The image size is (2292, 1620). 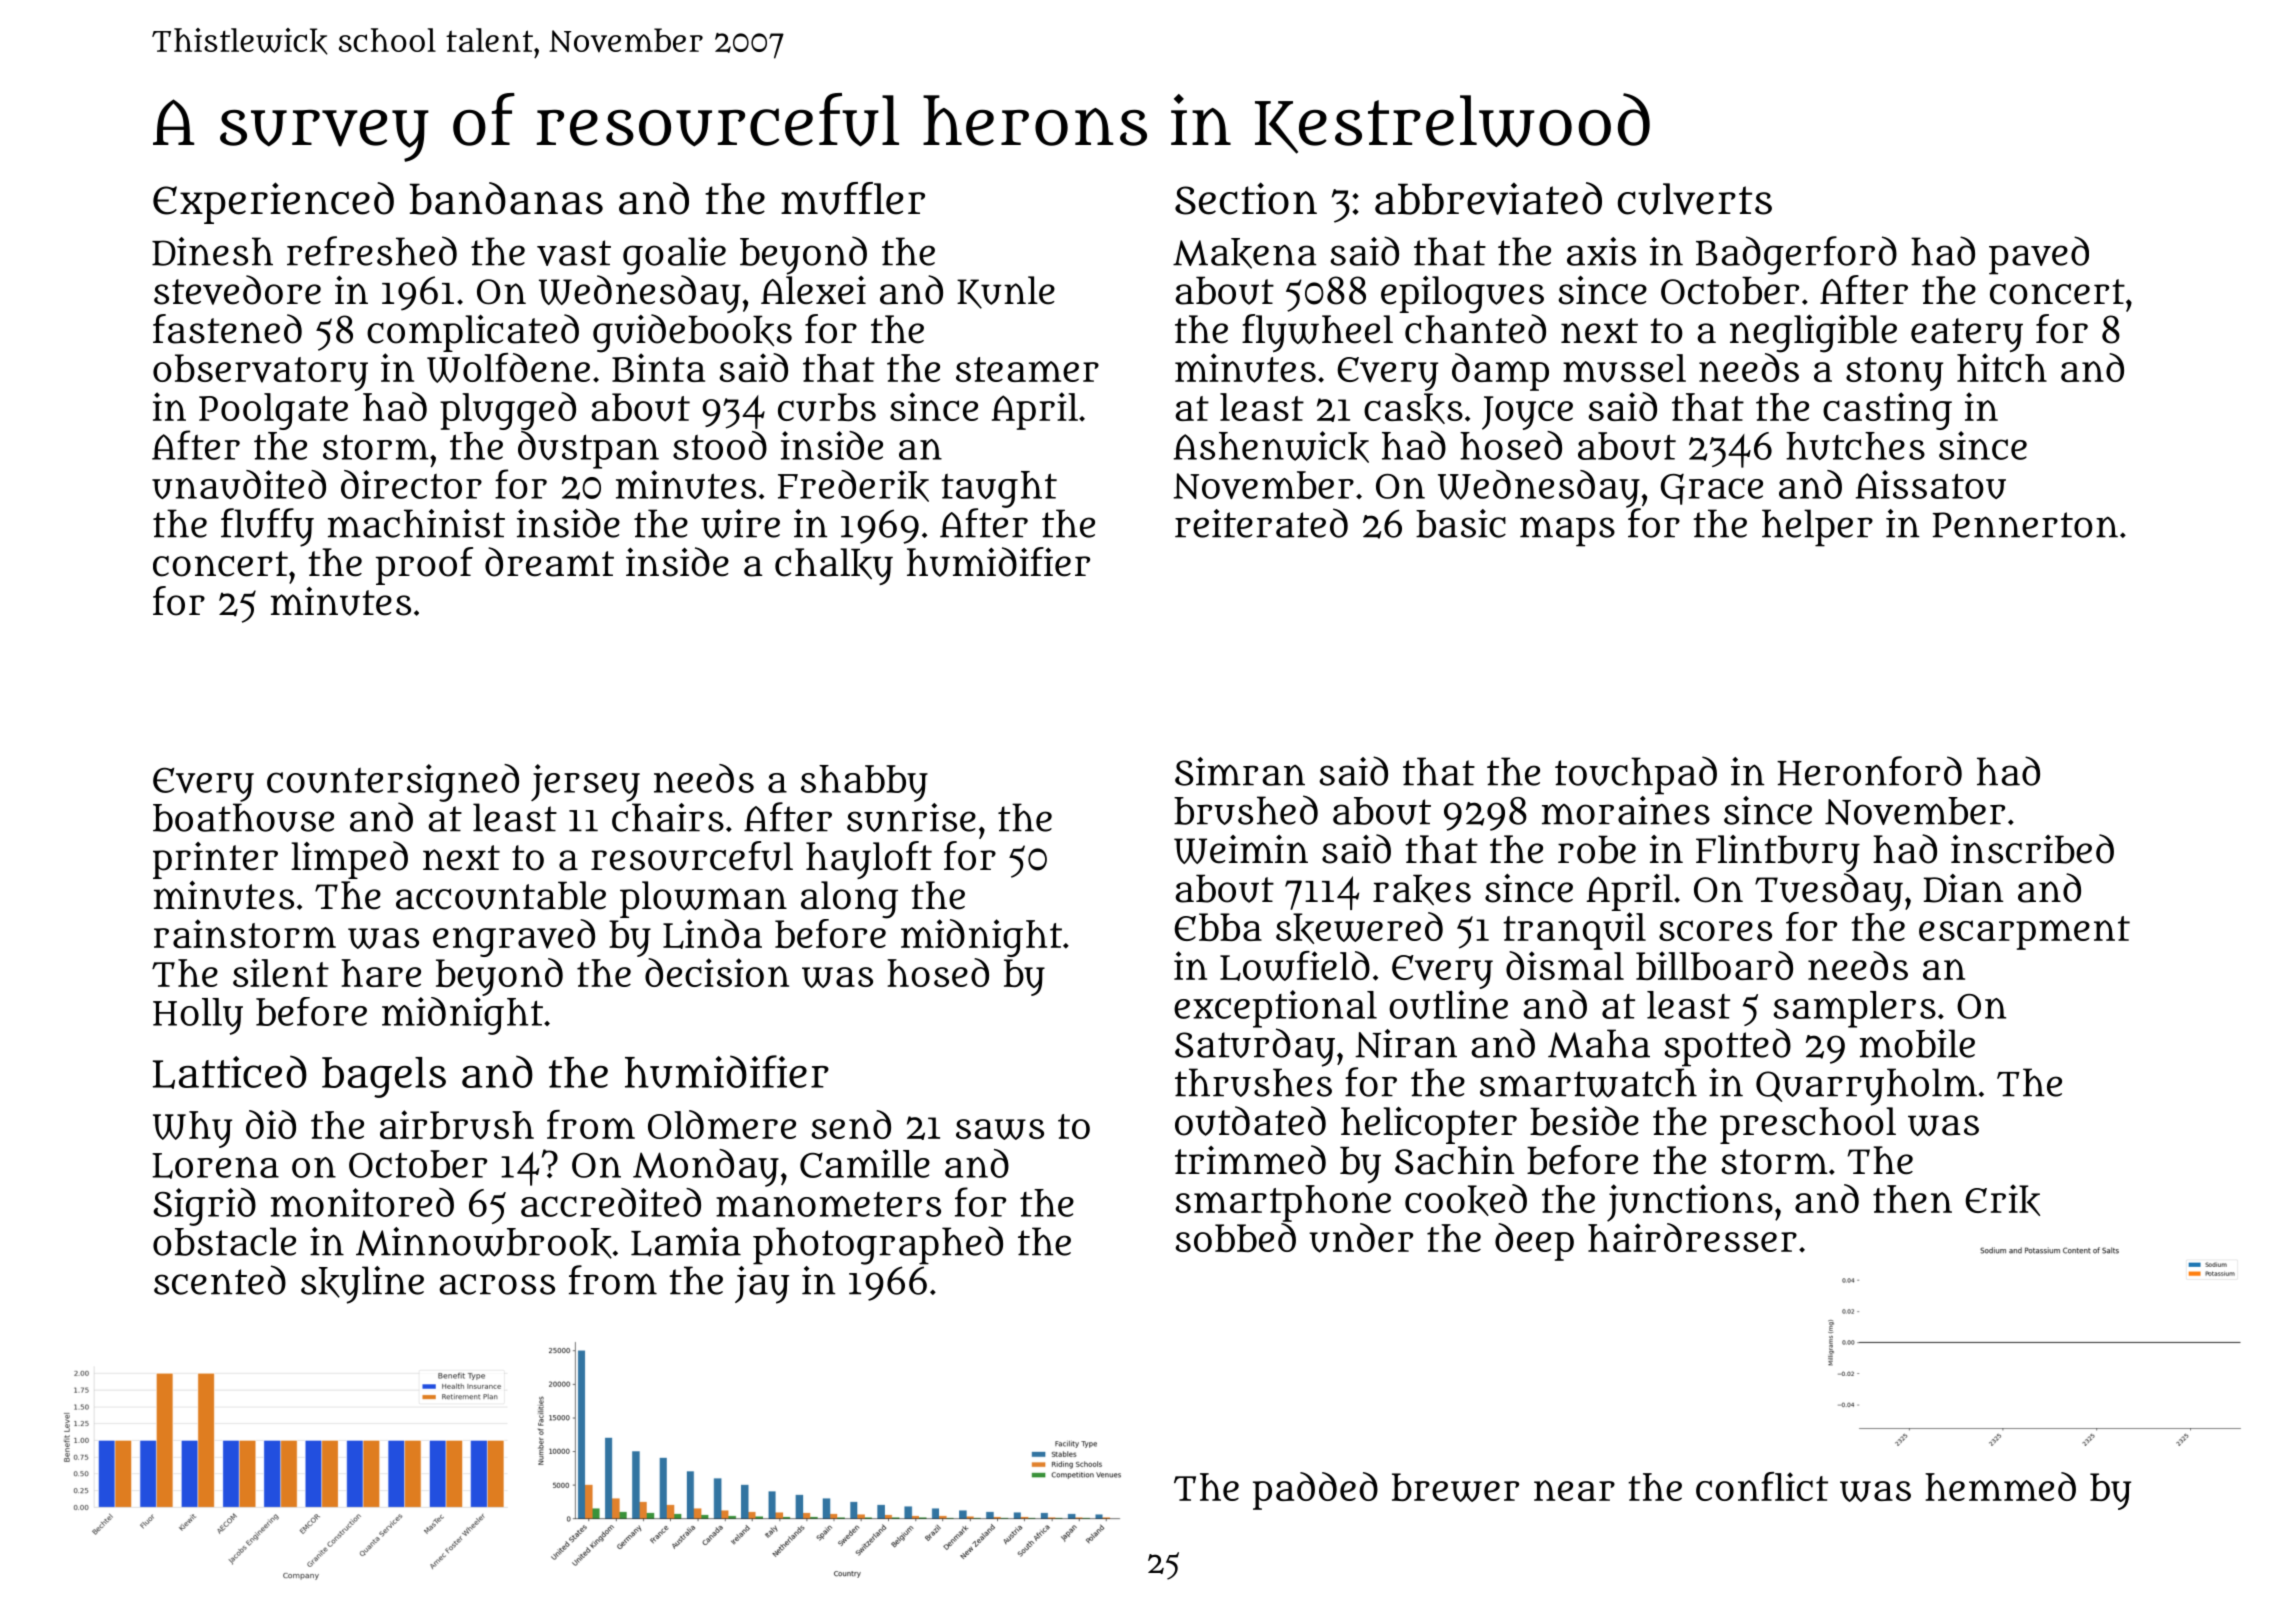 I want to click on Experienced, so click(x=273, y=203).
